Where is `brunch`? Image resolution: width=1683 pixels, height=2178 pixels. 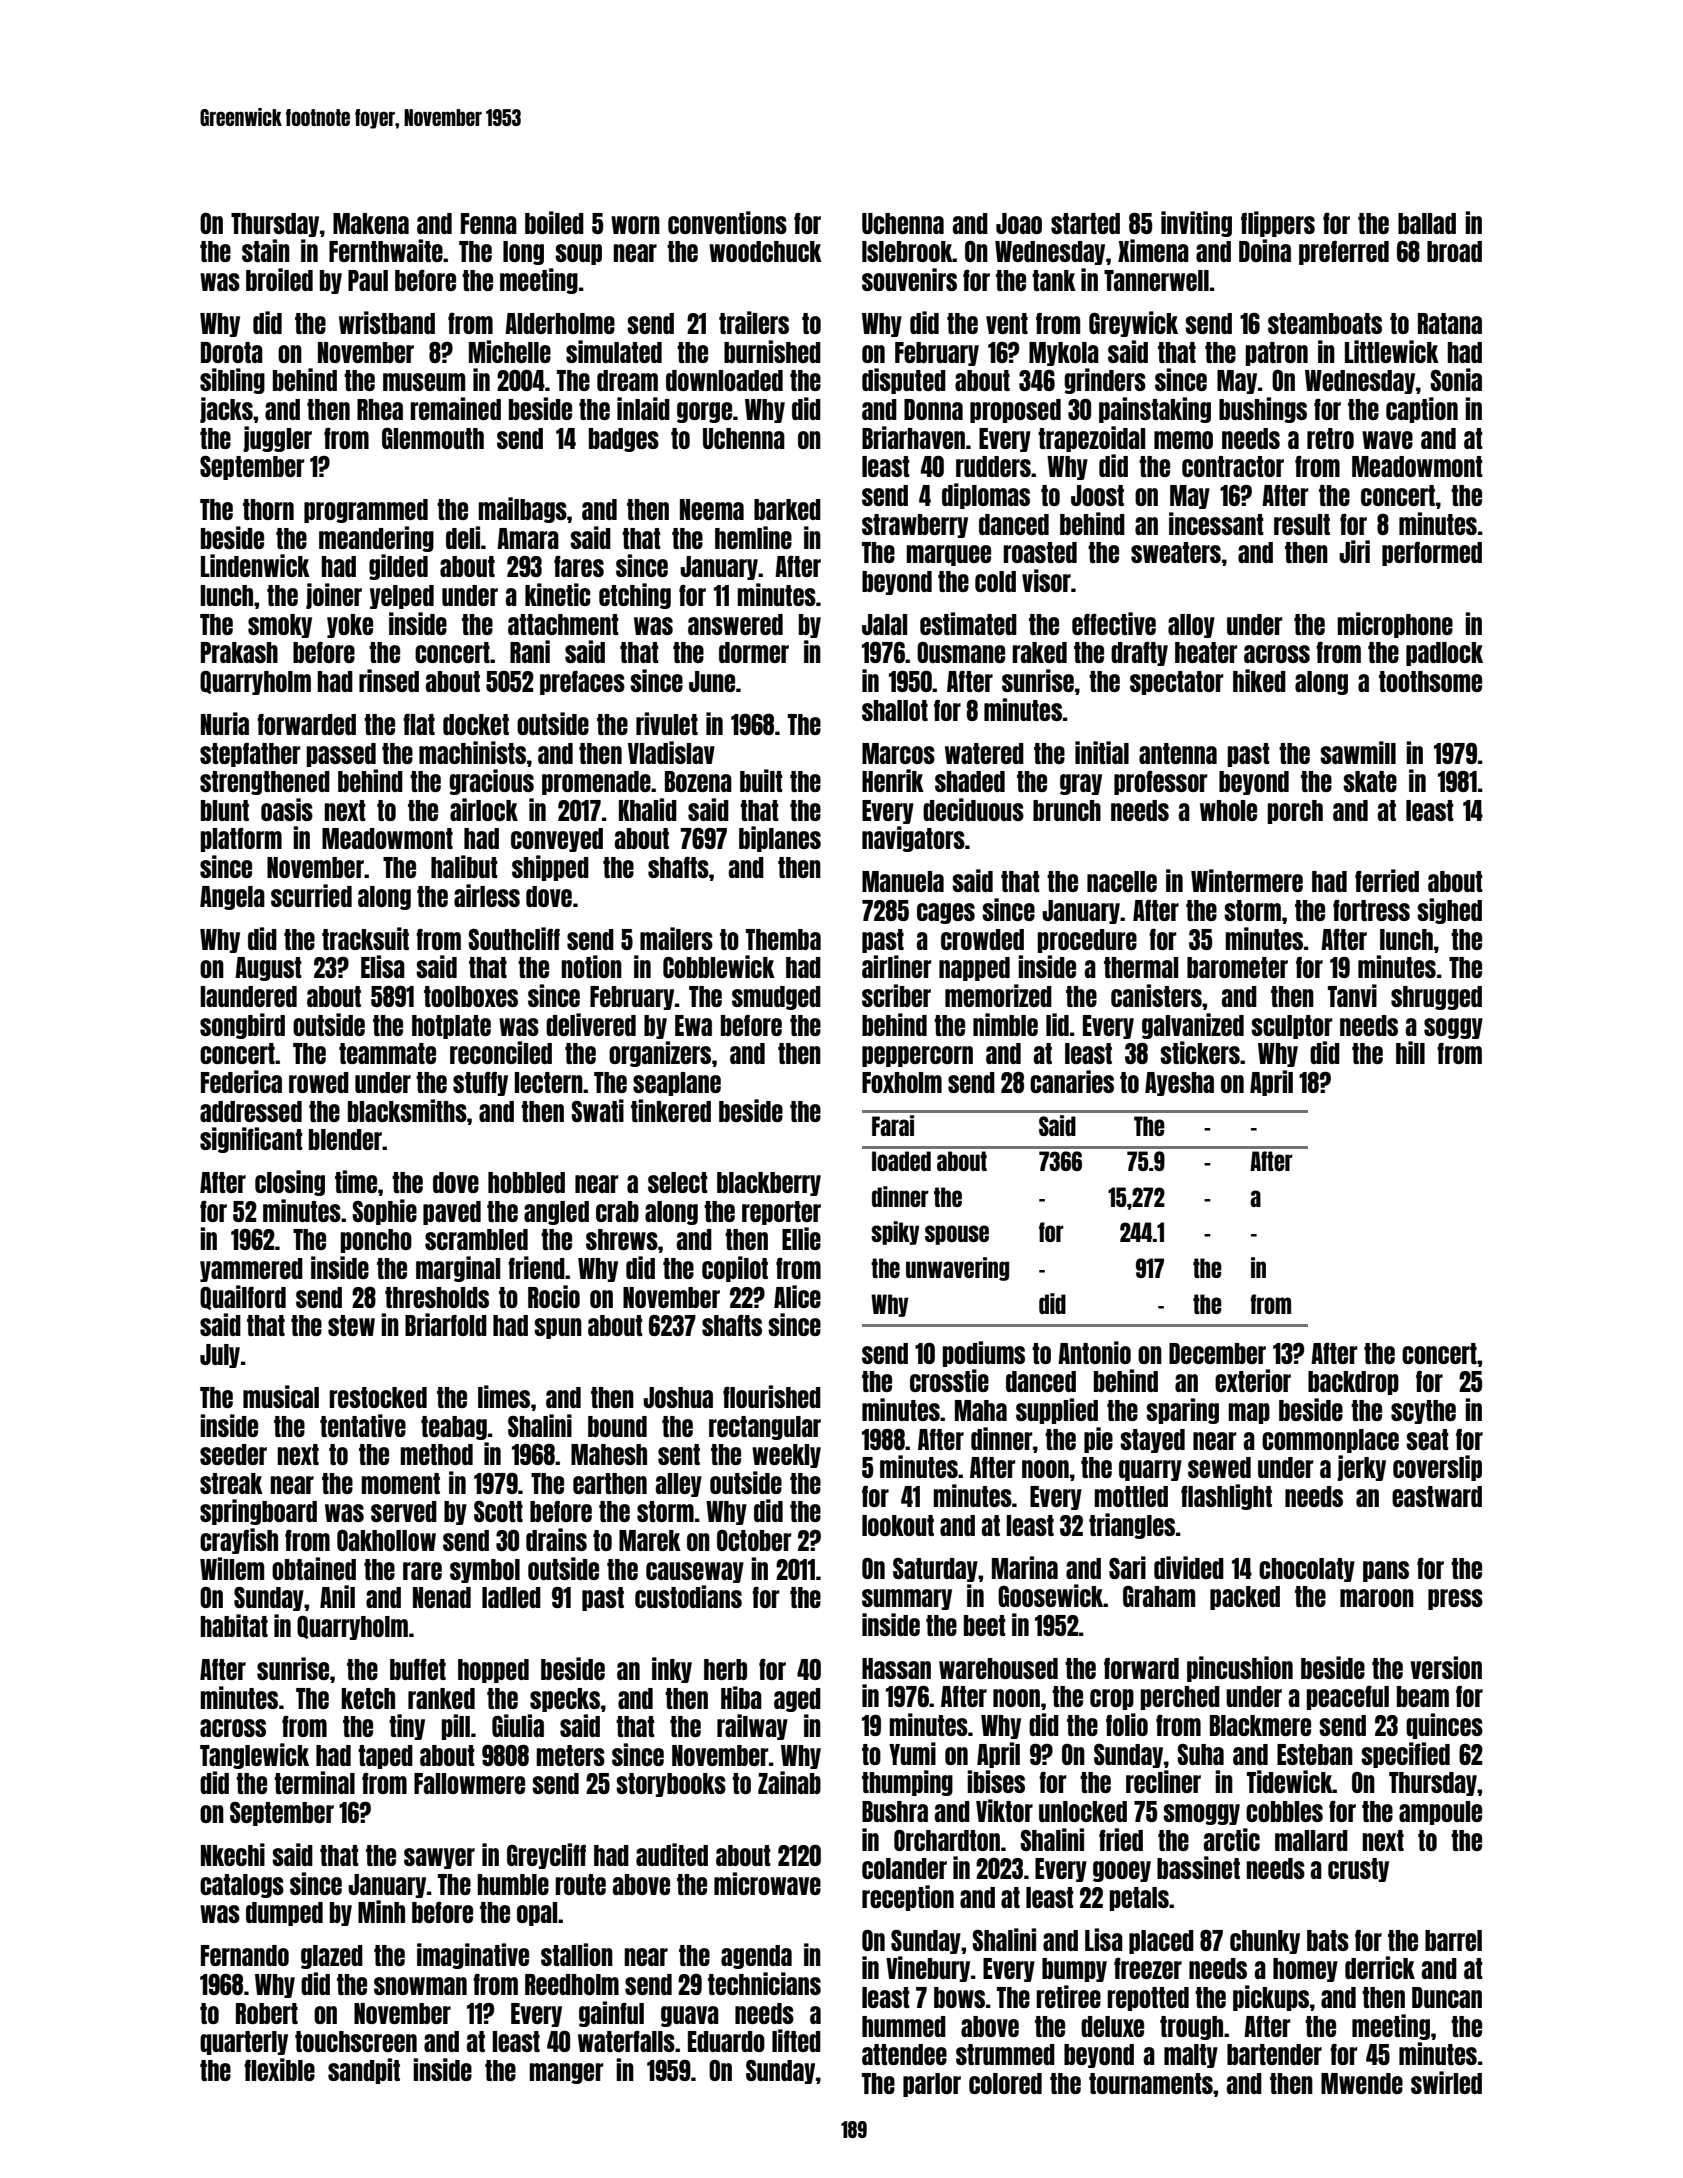
brunch is located at coordinates (1067, 810).
